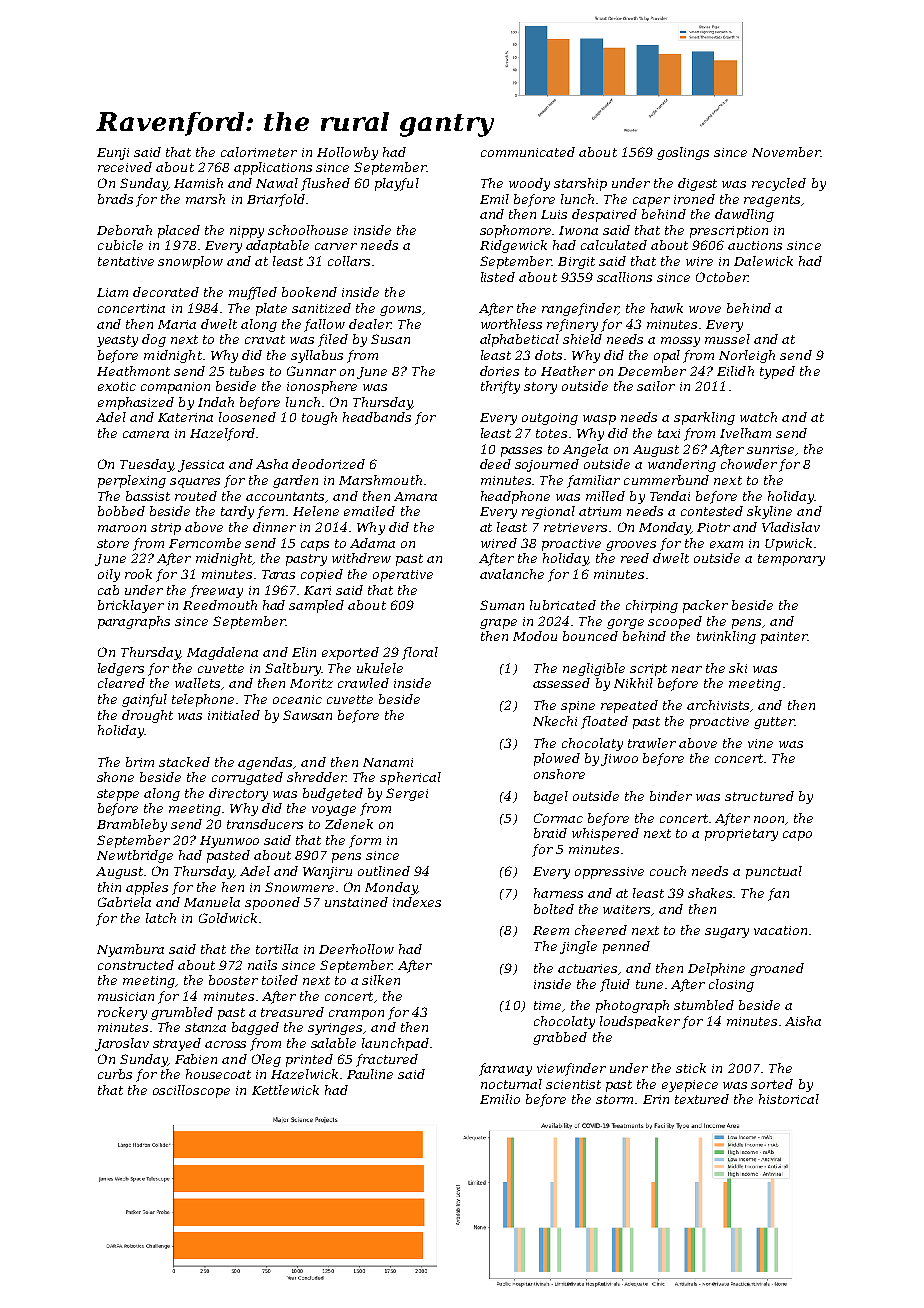  What do you see at coordinates (770, 449) in the screenshot?
I see `sunrise` at bounding box center [770, 449].
